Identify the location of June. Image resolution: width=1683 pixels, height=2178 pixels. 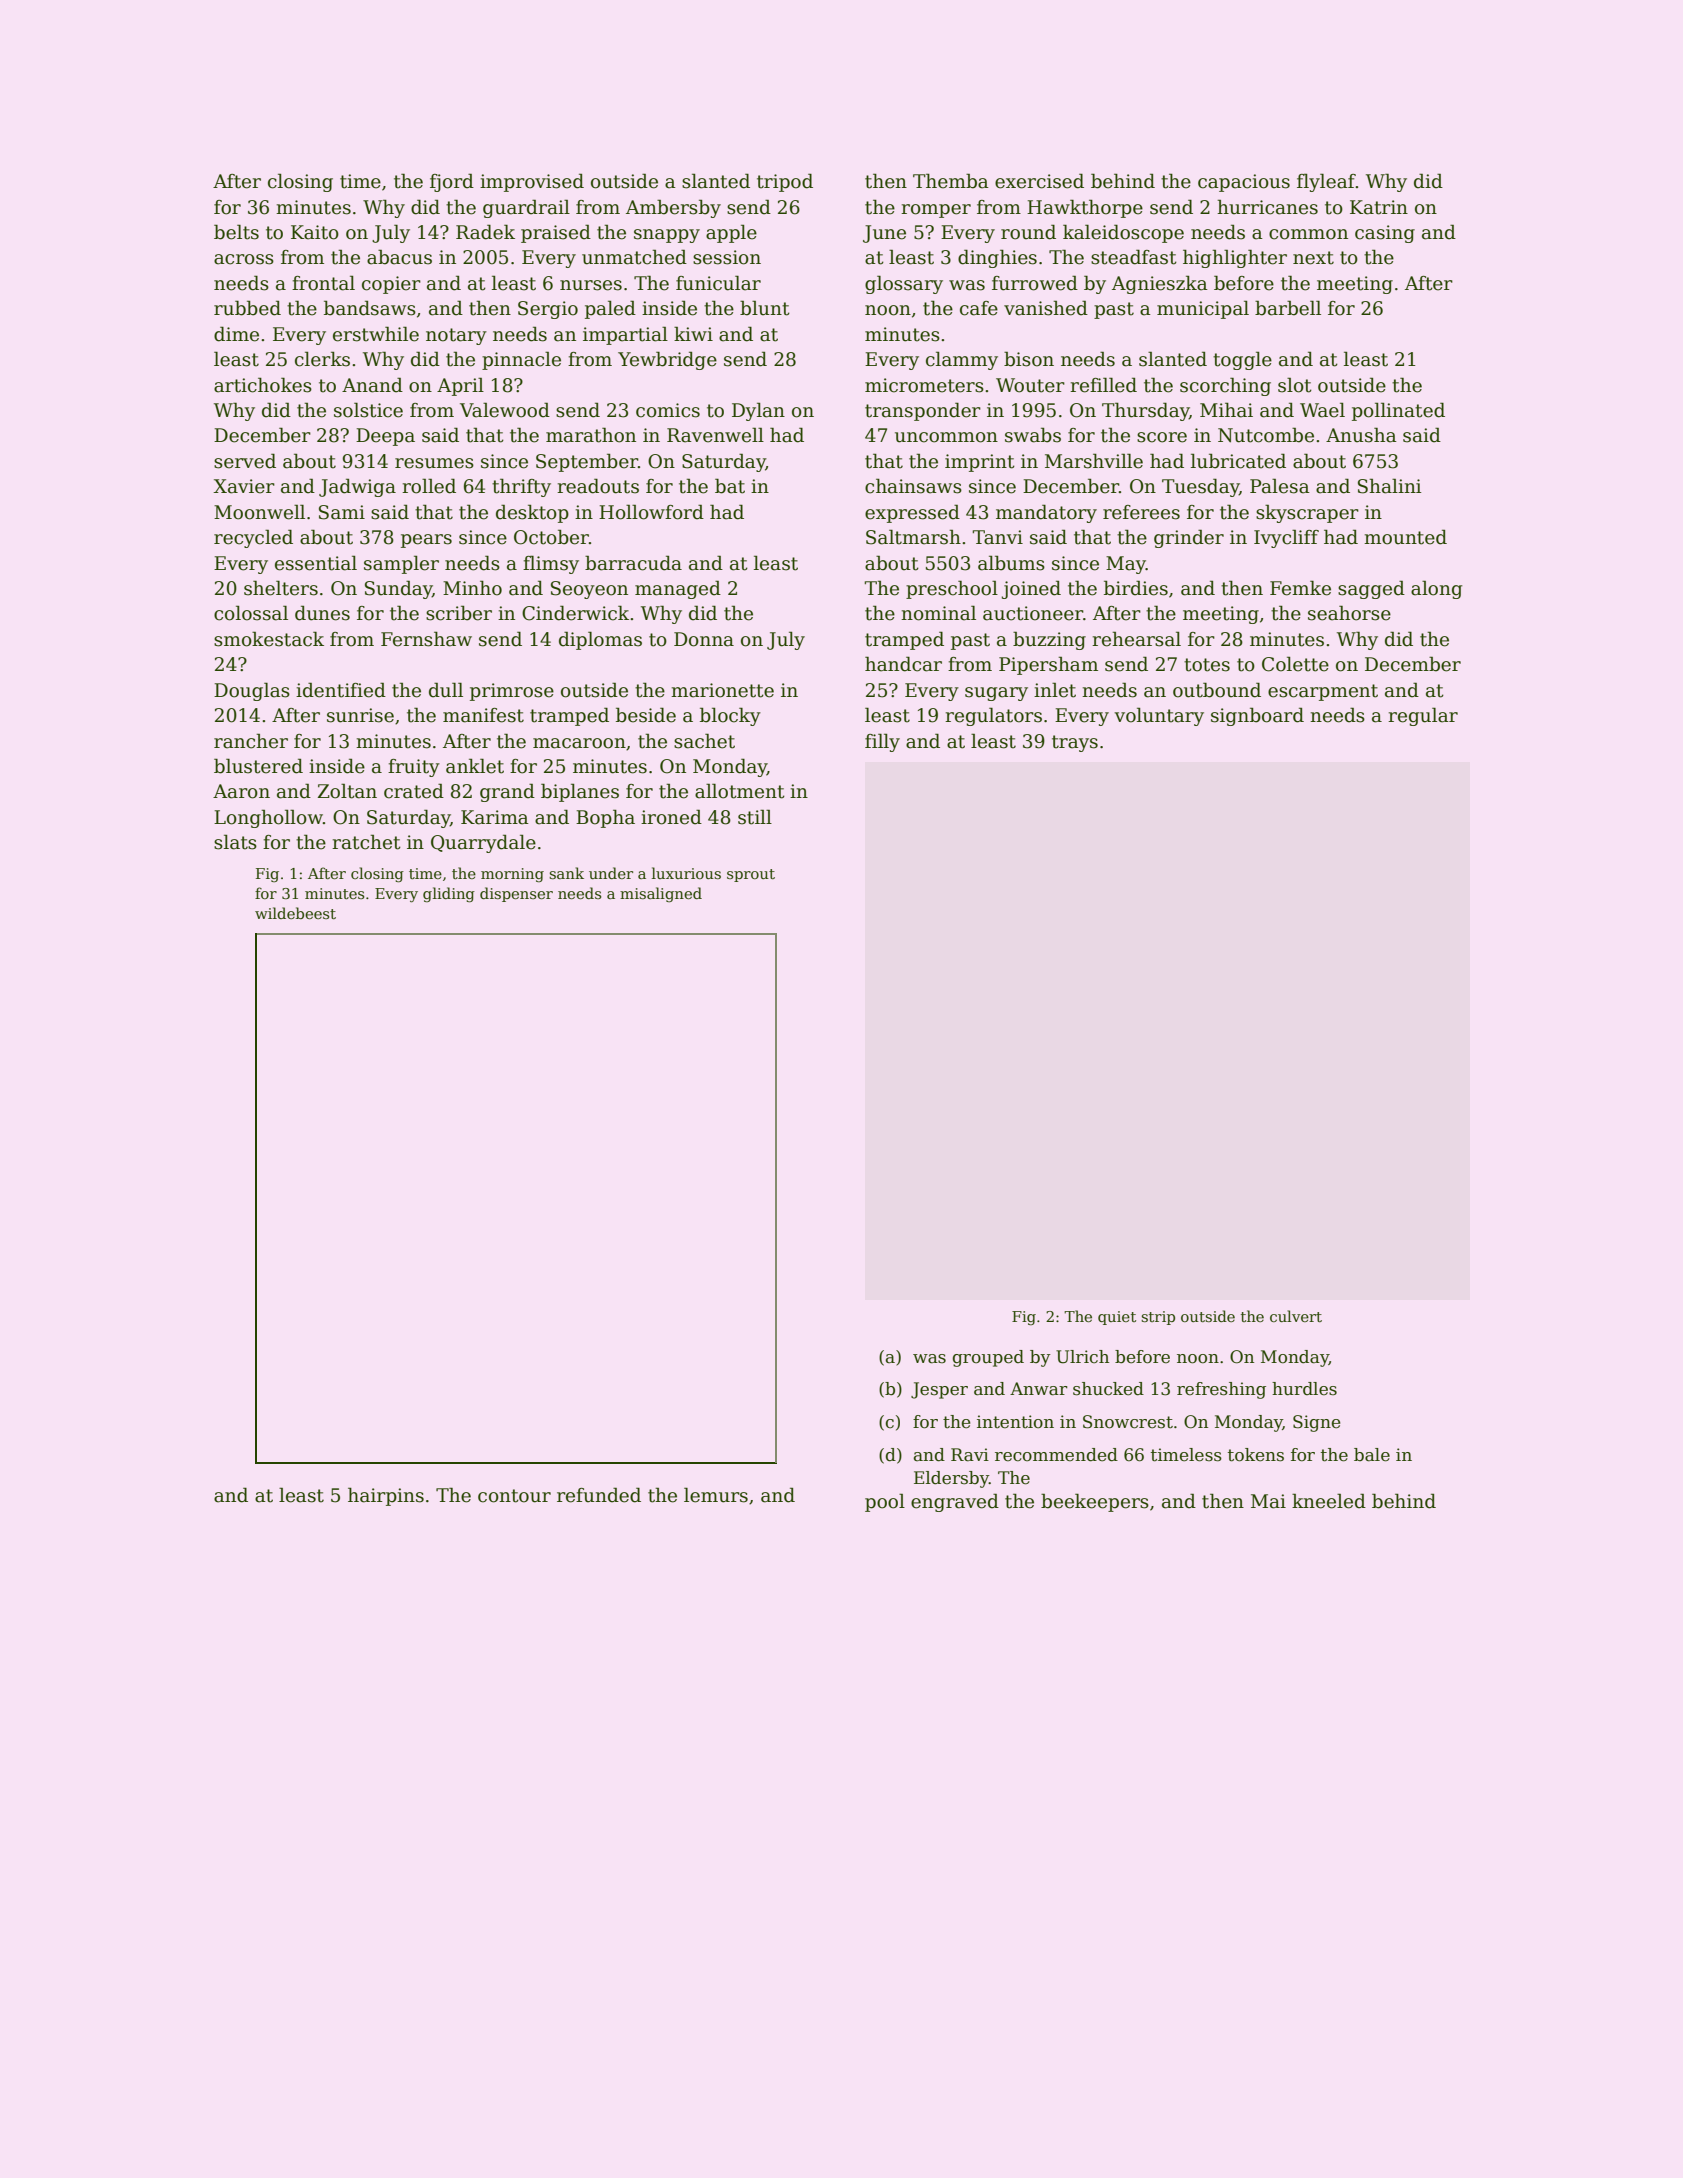
(884, 234).
